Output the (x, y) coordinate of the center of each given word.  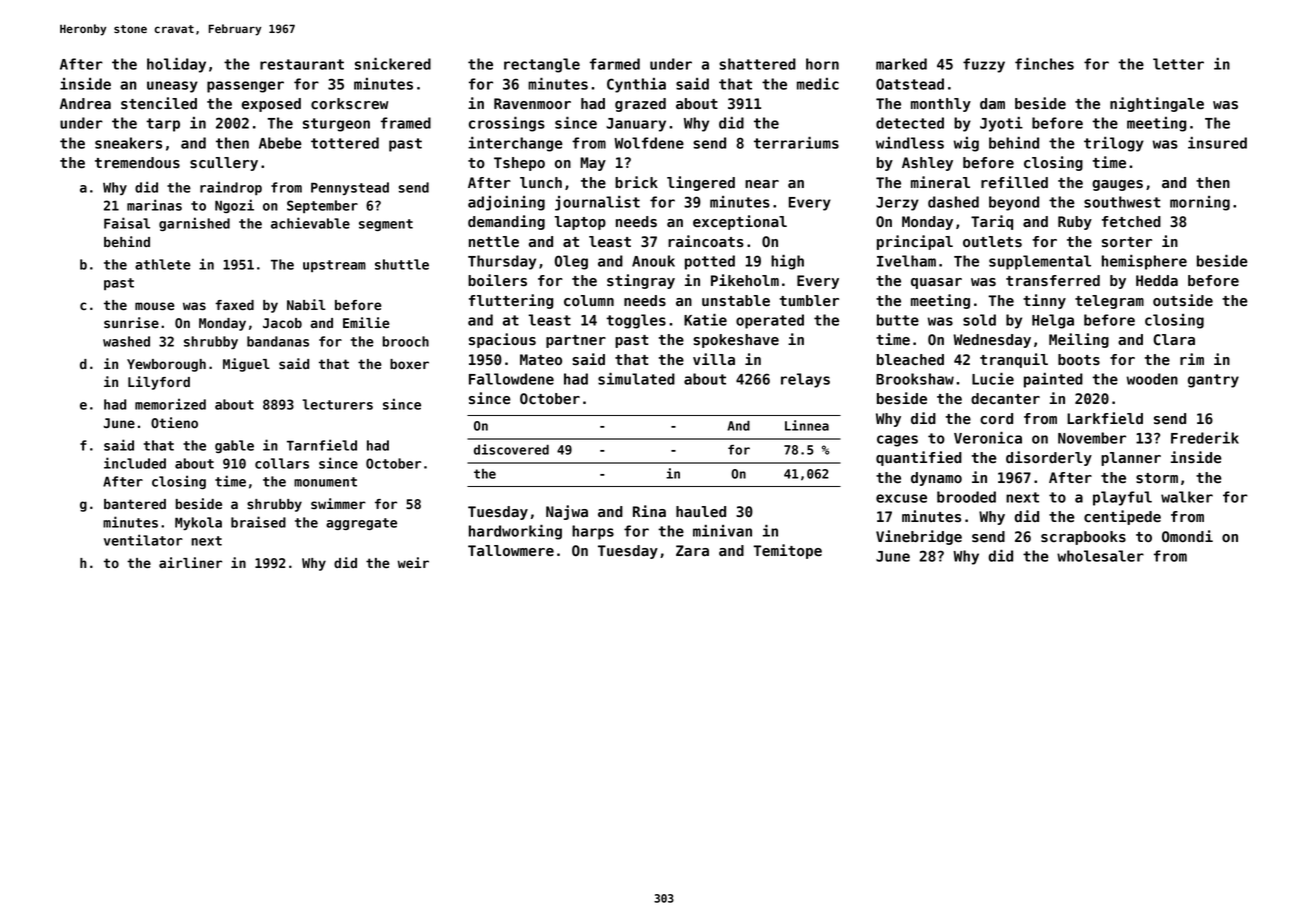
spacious (502, 340)
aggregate (361, 524)
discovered (511, 449)
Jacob (282, 323)
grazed (640, 105)
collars (282, 463)
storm (1157, 478)
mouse (155, 306)
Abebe (280, 143)
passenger (245, 87)
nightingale (1157, 104)
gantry (1213, 381)
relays (805, 380)
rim (1192, 359)
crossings (507, 124)
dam (992, 104)
